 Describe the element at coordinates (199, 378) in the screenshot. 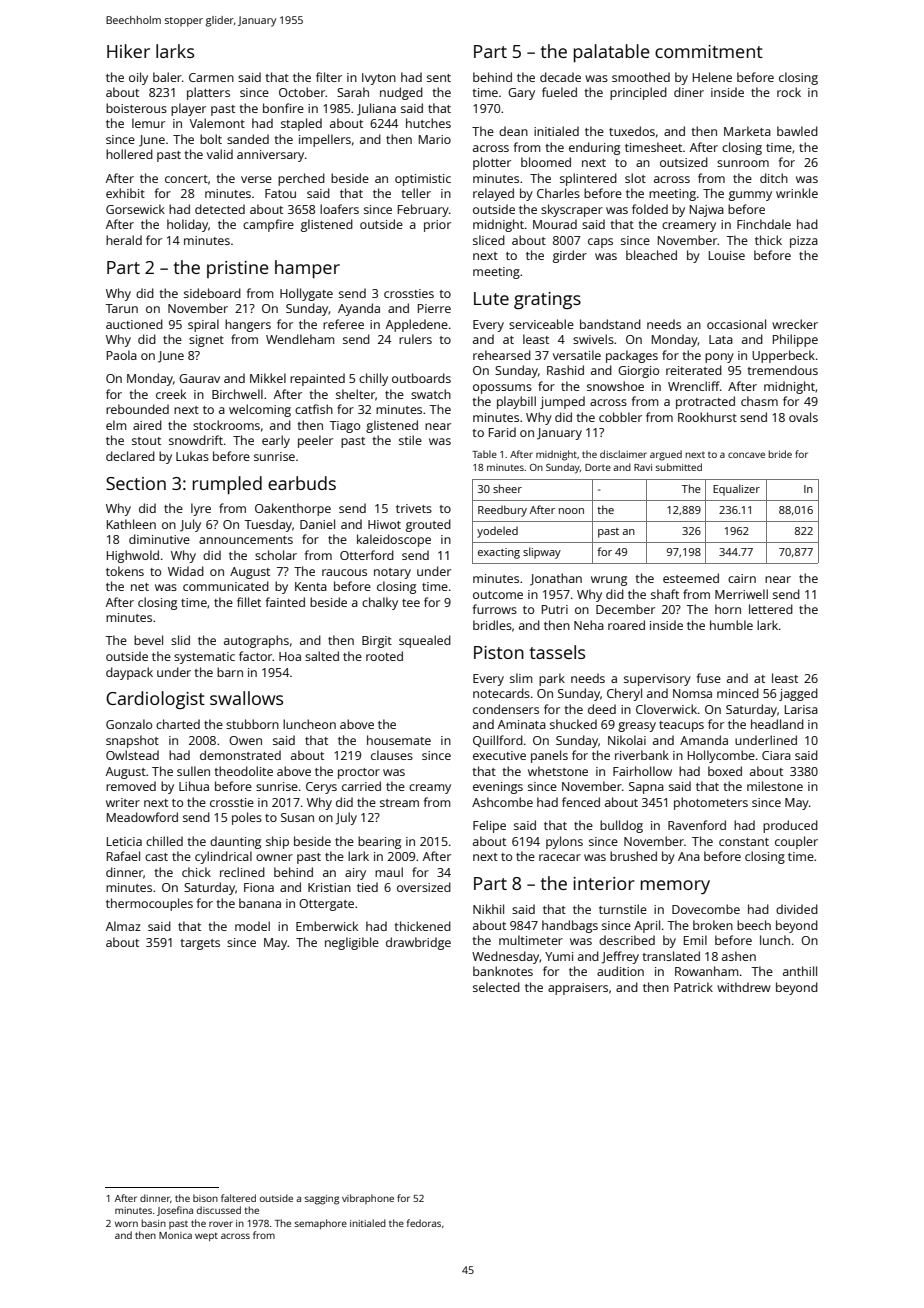

I see `Gaurav` at that location.
